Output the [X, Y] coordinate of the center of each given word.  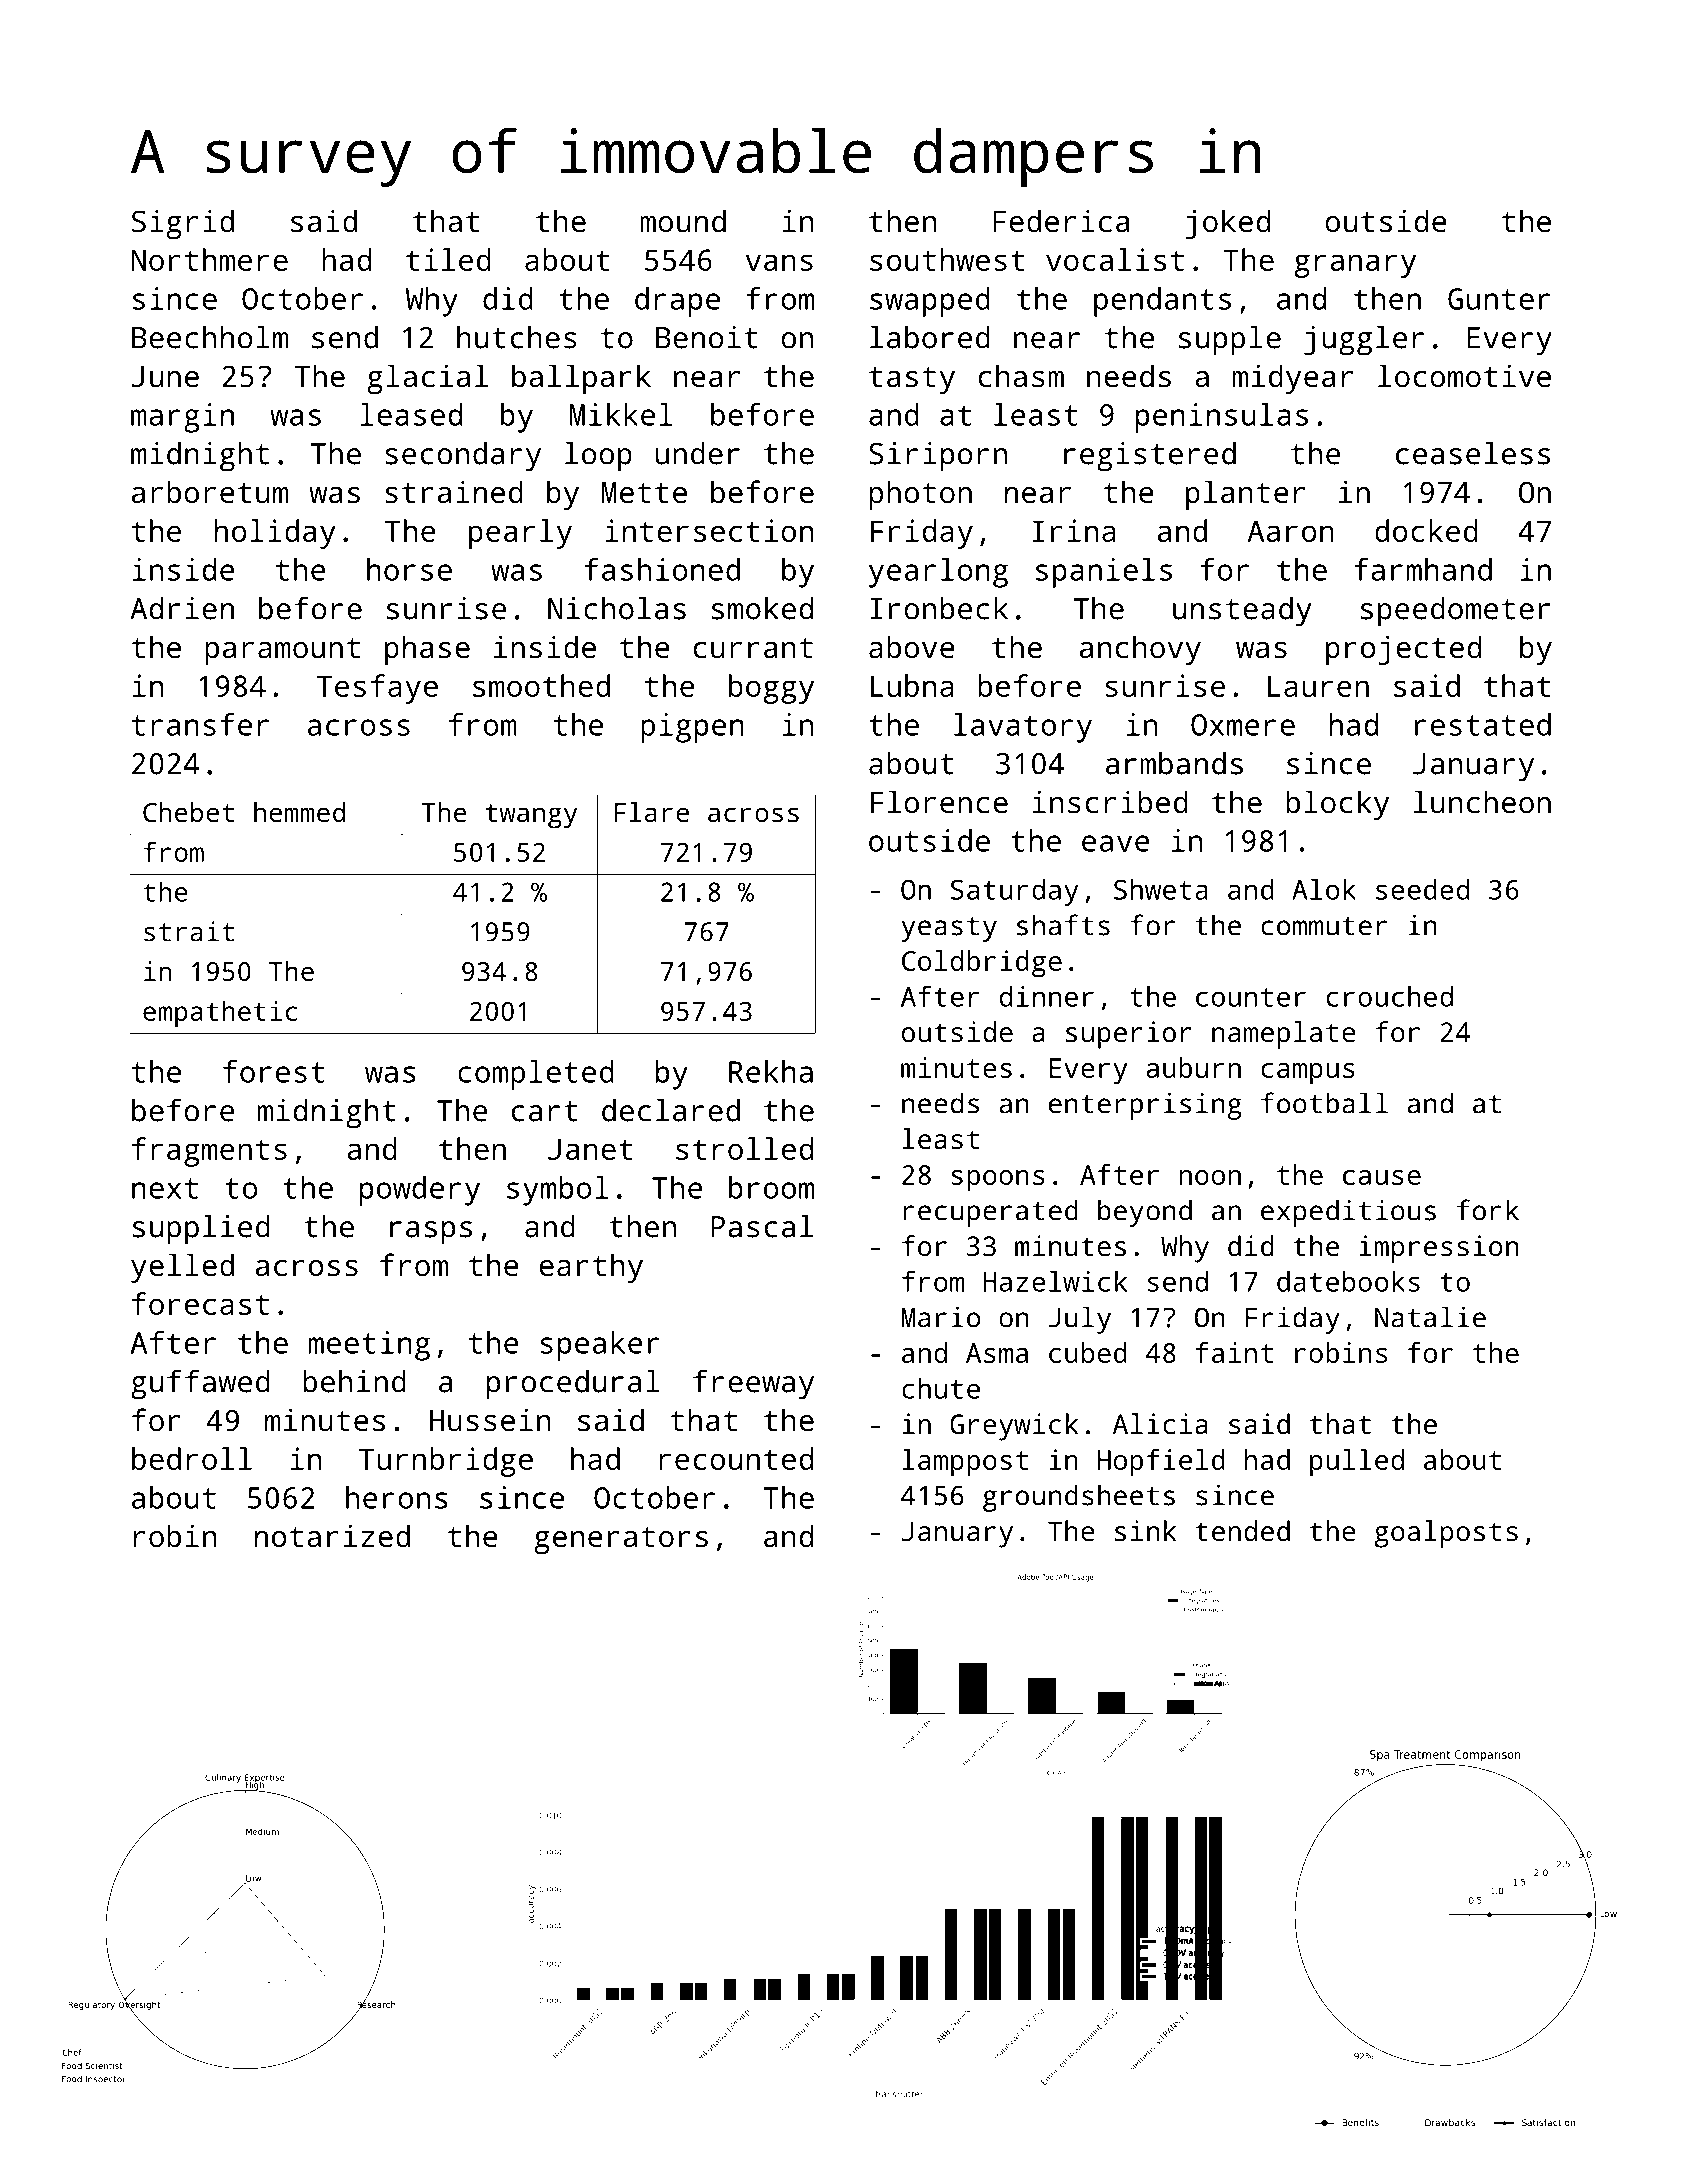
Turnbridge [446, 1462]
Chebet [188, 812]
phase [427, 650]
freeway [753, 1384]
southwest [947, 259]
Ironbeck [939, 608]
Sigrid [183, 224]
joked [1227, 224]
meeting [369, 1346]
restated [1483, 724]
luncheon [1482, 802]
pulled [1357, 1463]
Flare [652, 812]
